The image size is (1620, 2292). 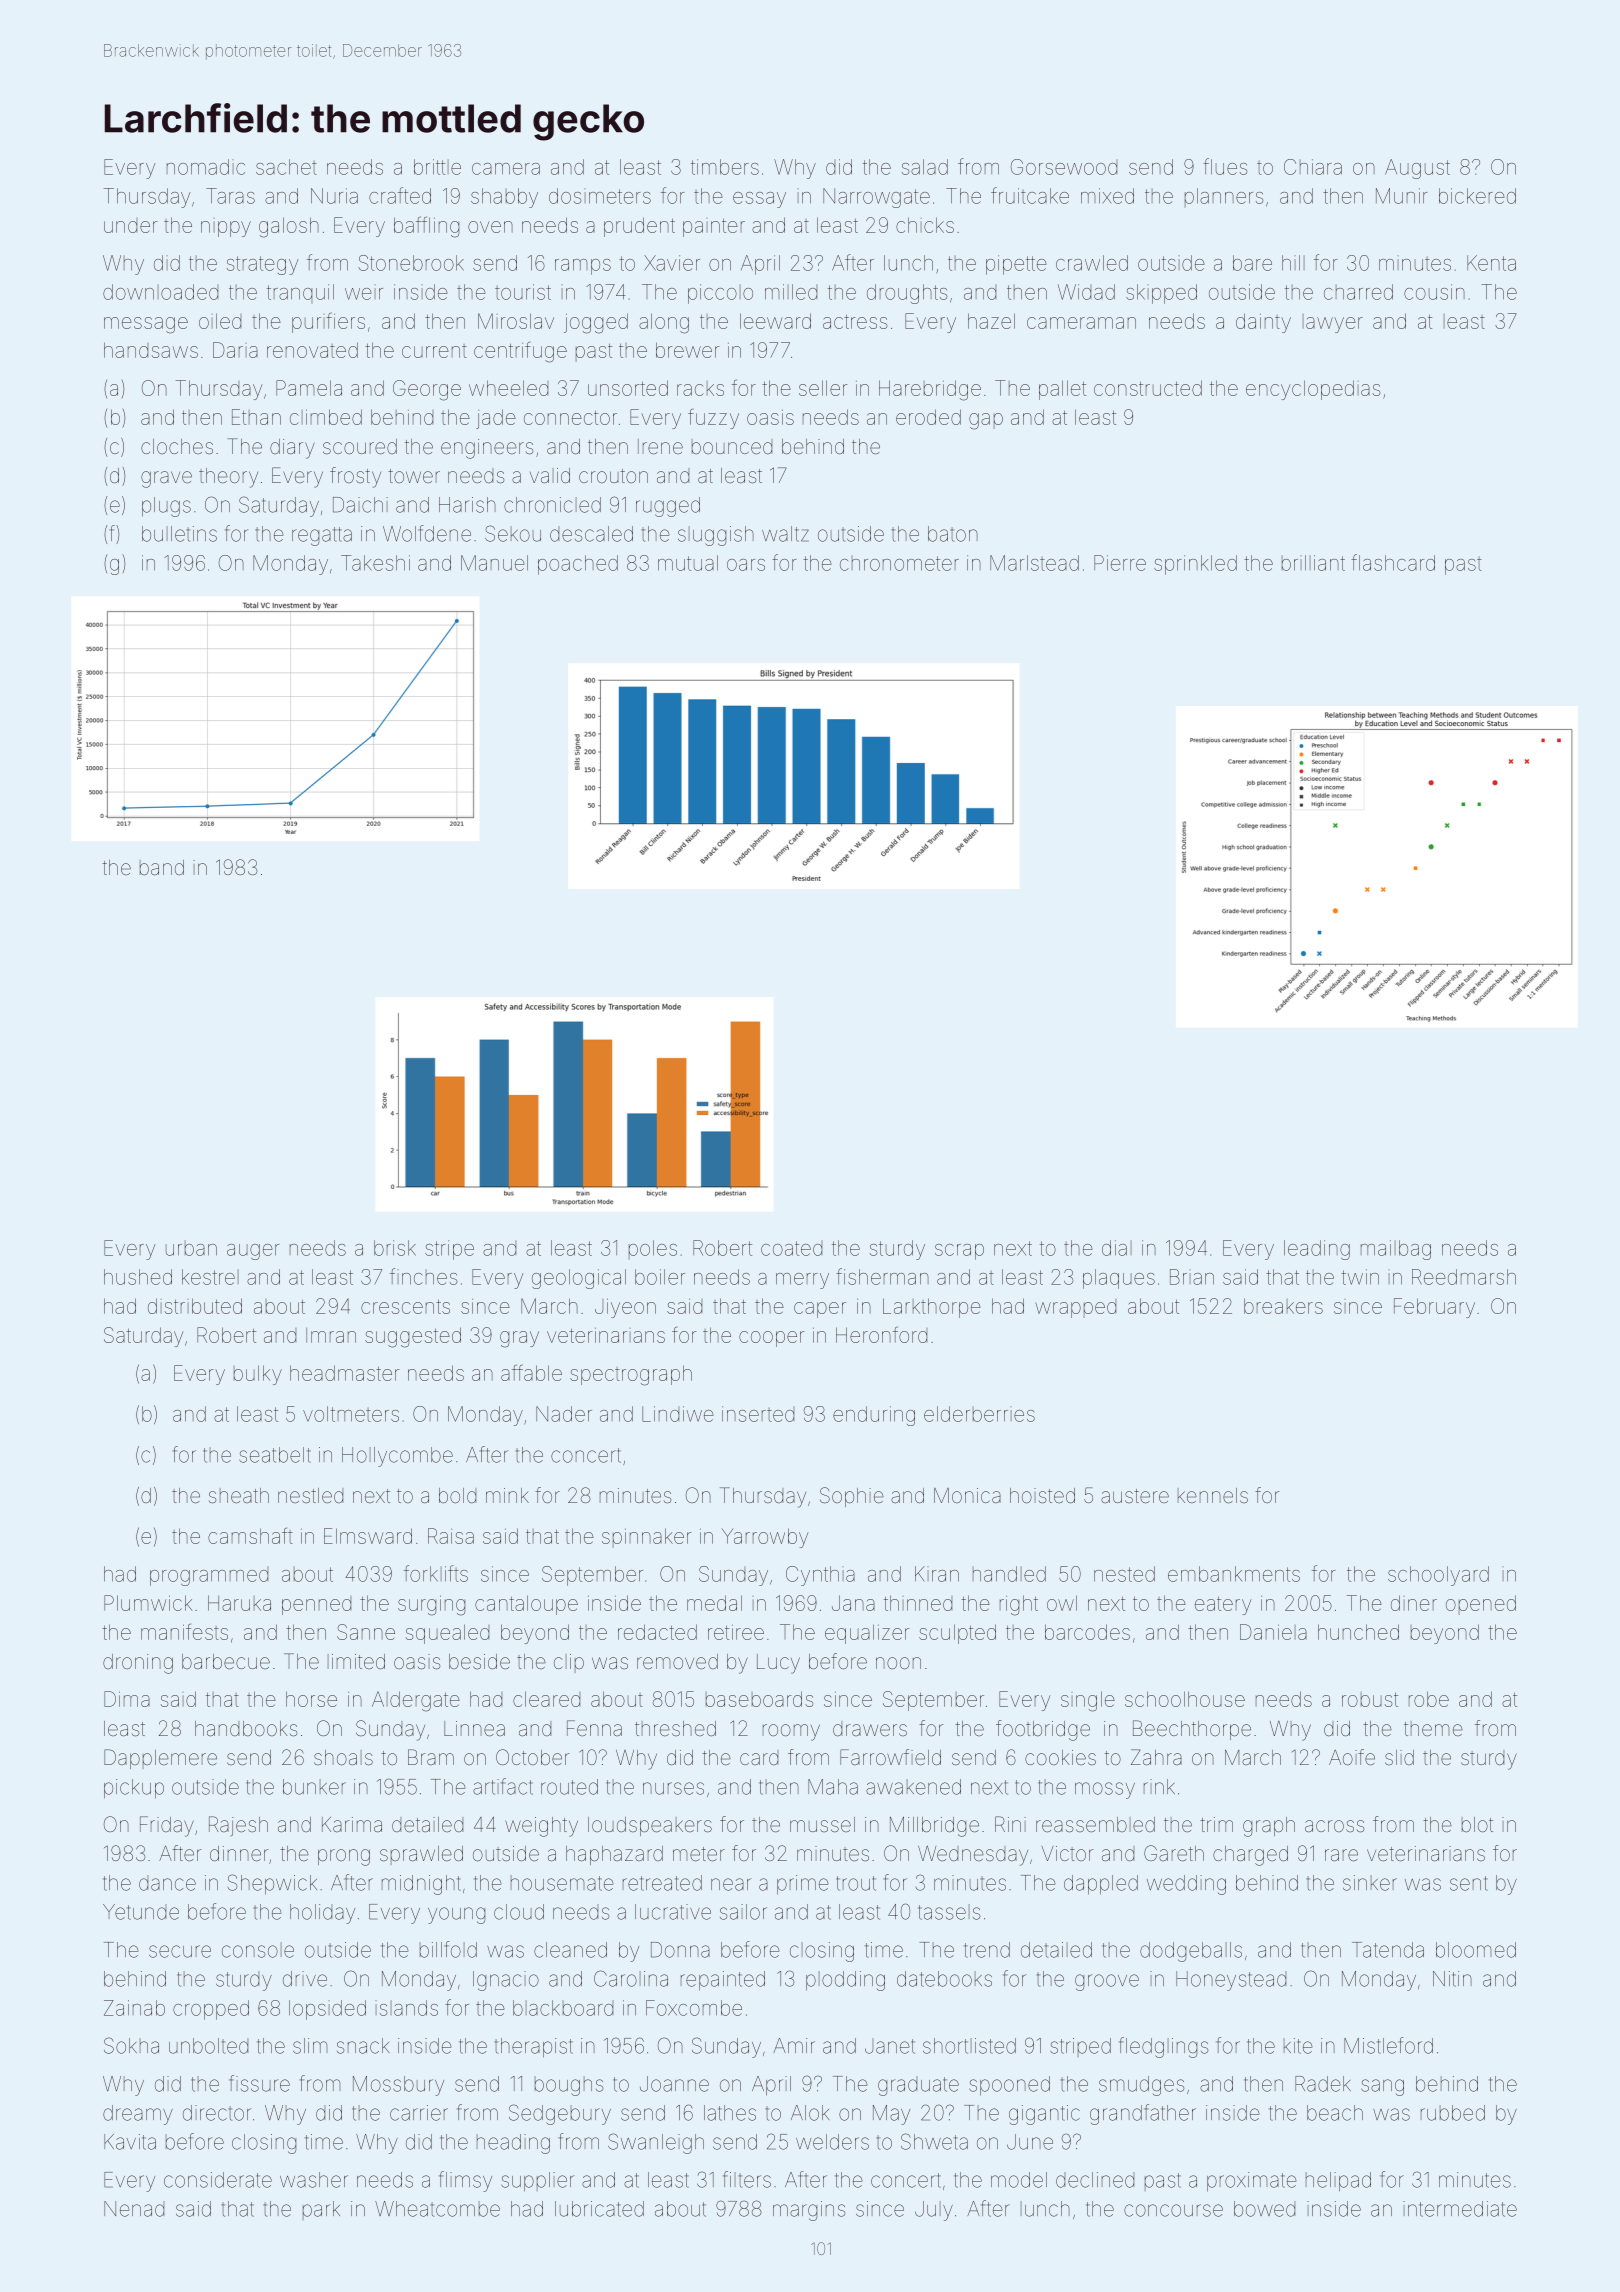 I want to click on bowed, so click(x=1264, y=2209).
